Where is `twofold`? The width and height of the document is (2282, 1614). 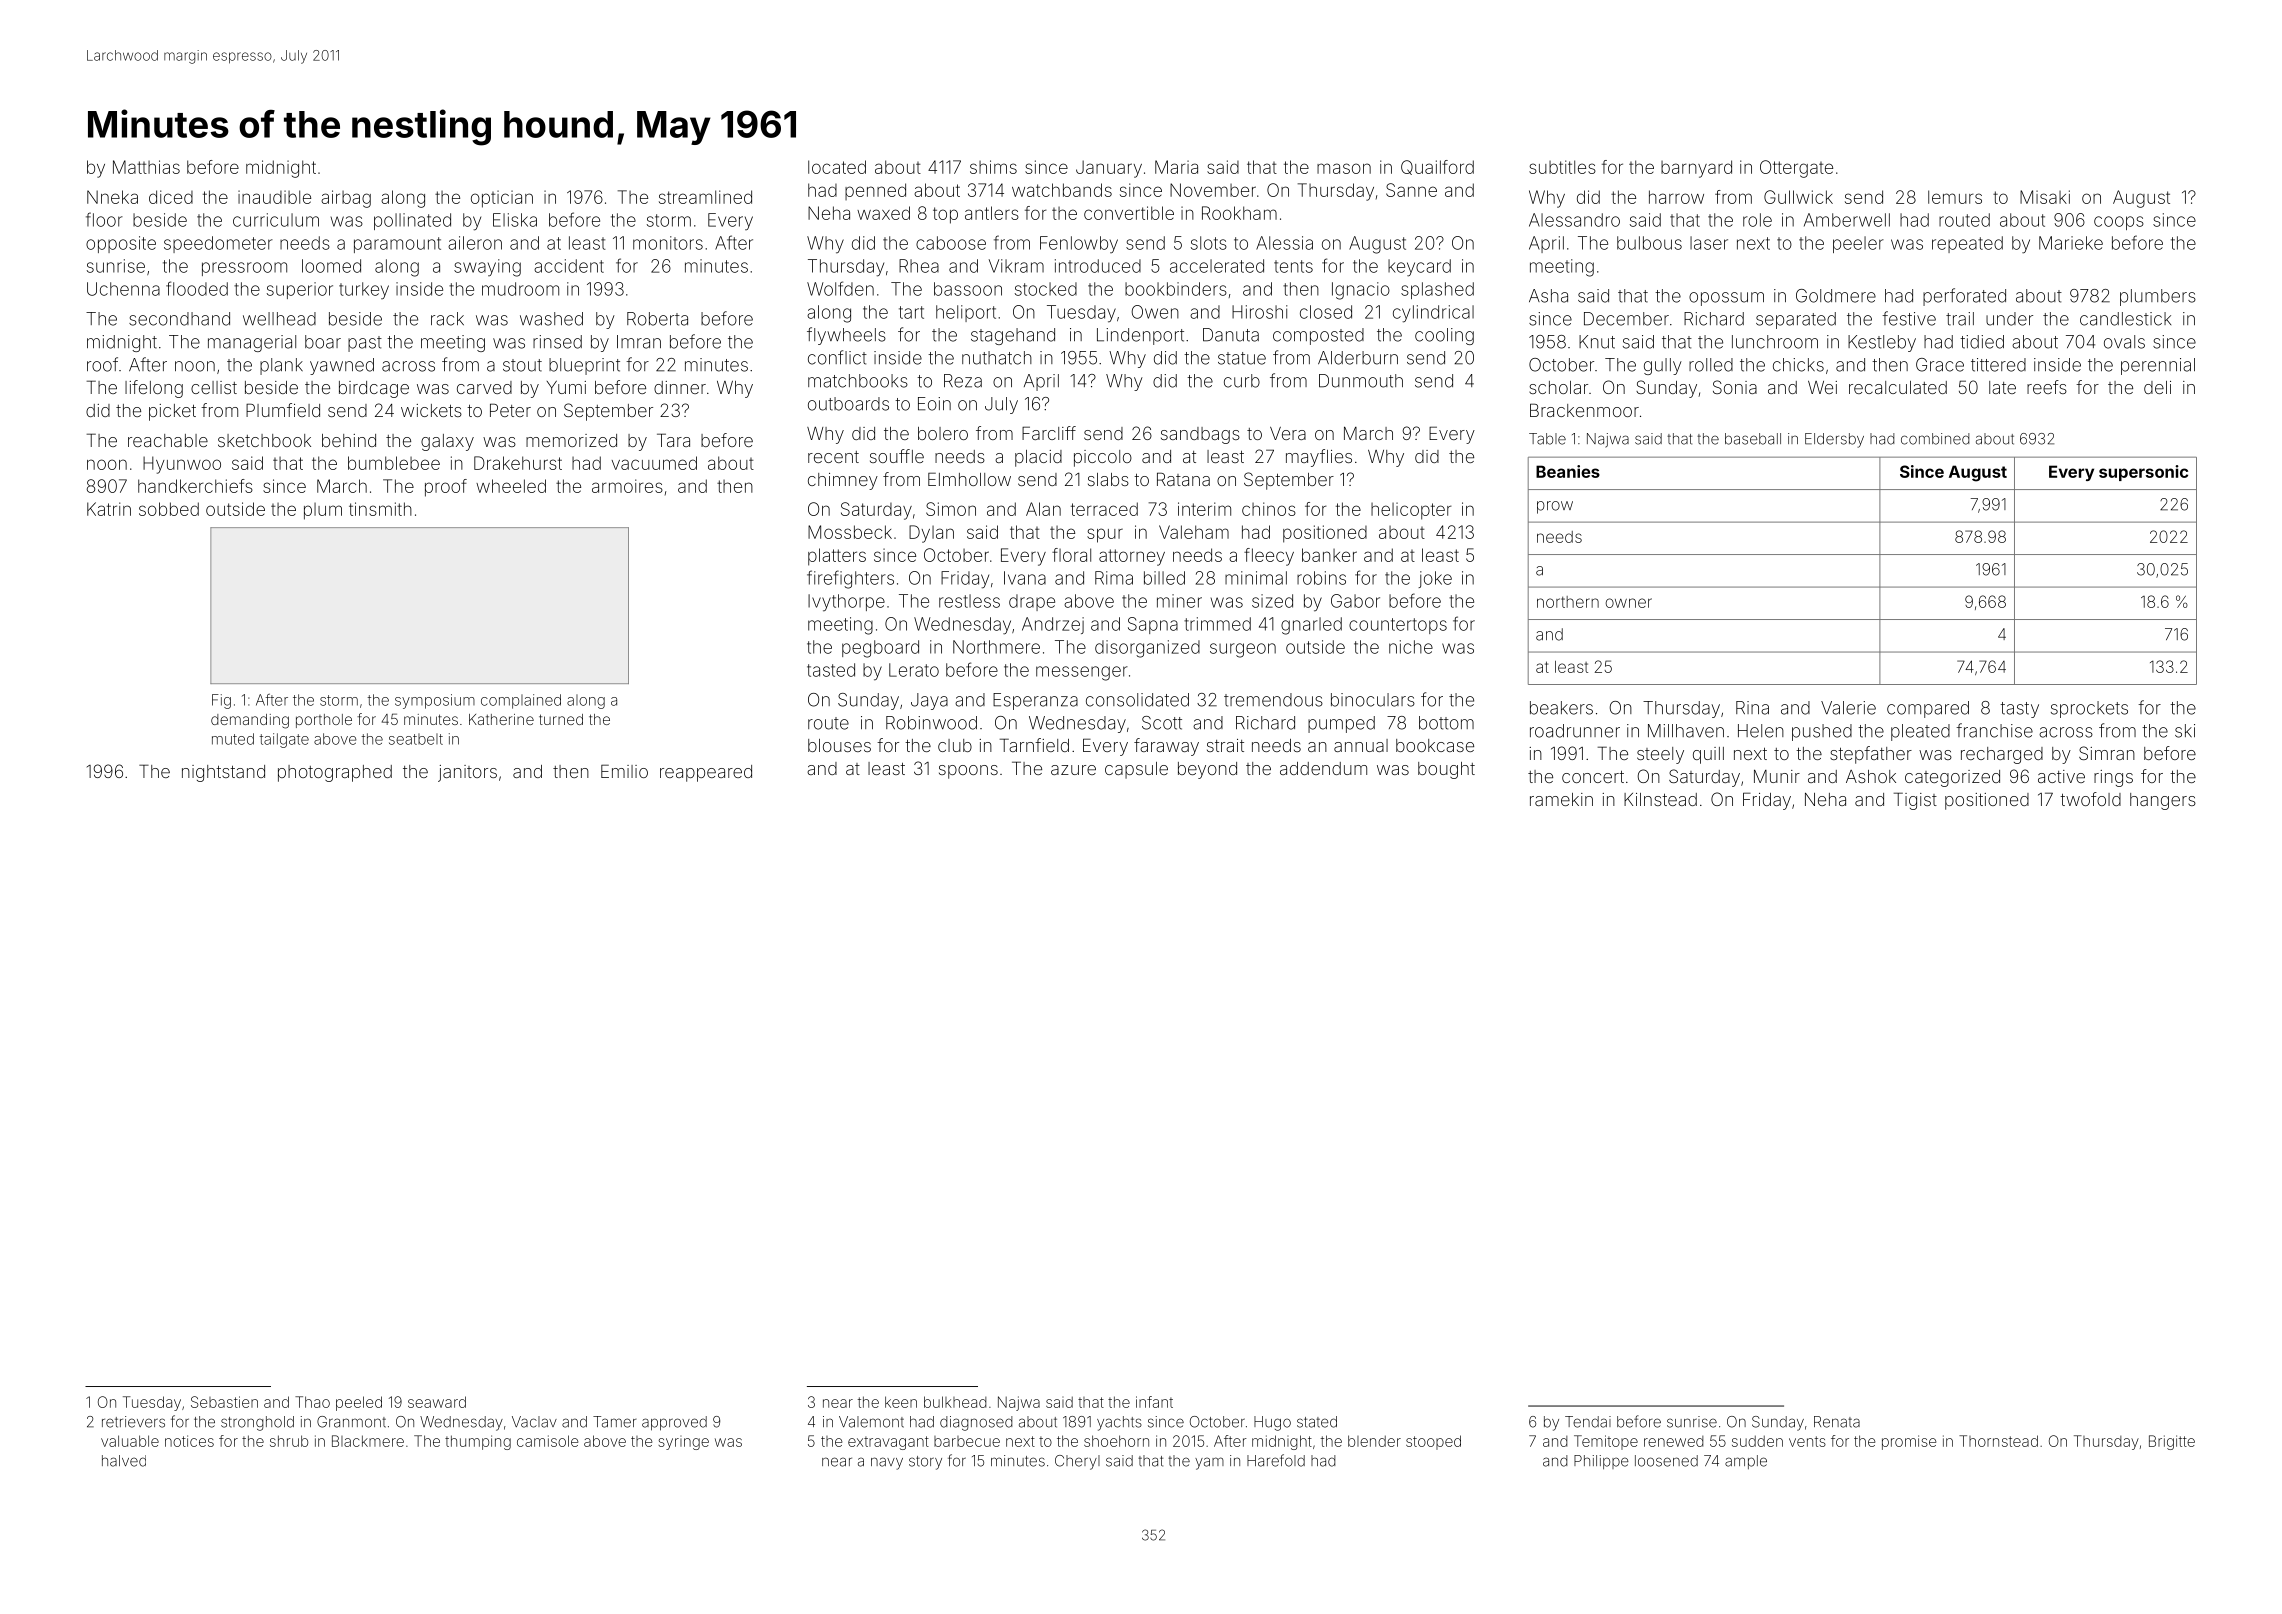
twofold is located at coordinates (2090, 799).
